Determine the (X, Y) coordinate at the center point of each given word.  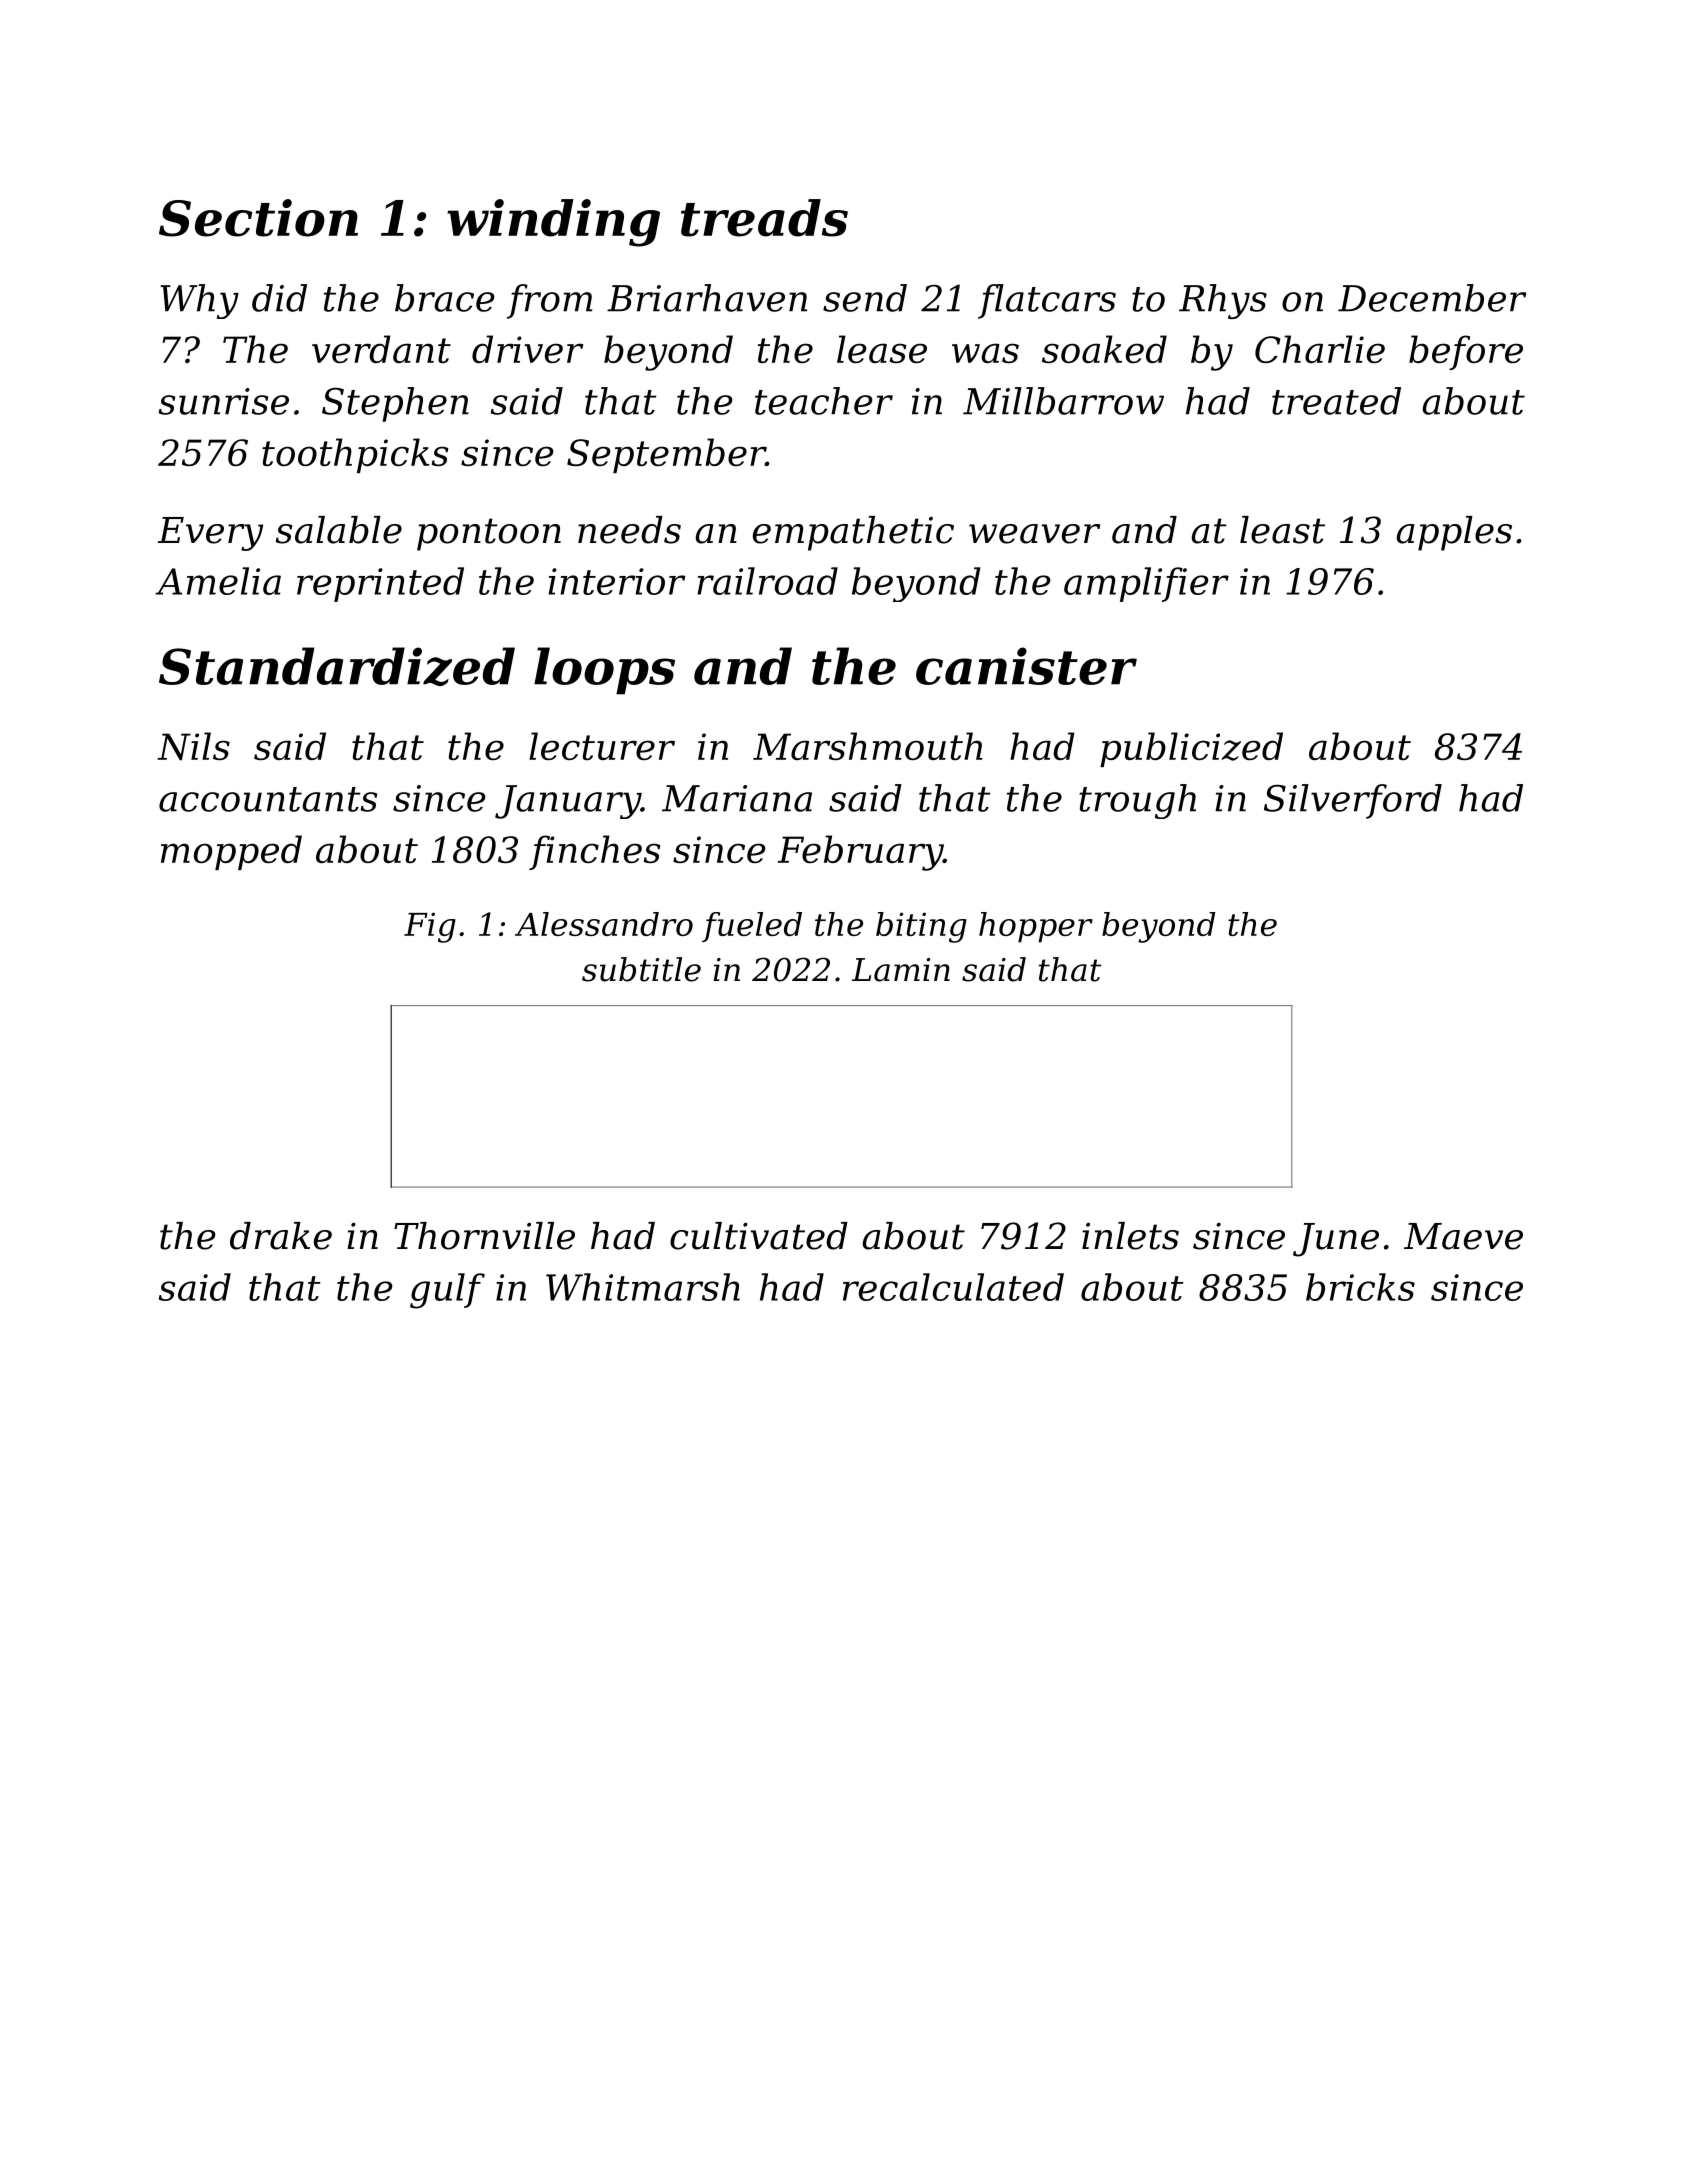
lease (882, 349)
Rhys (1223, 301)
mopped (231, 852)
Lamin (901, 970)
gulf (447, 1291)
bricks (1360, 1287)
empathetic (853, 533)
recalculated (953, 1287)
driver (527, 349)
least (1282, 530)
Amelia (218, 581)
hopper (1036, 927)
